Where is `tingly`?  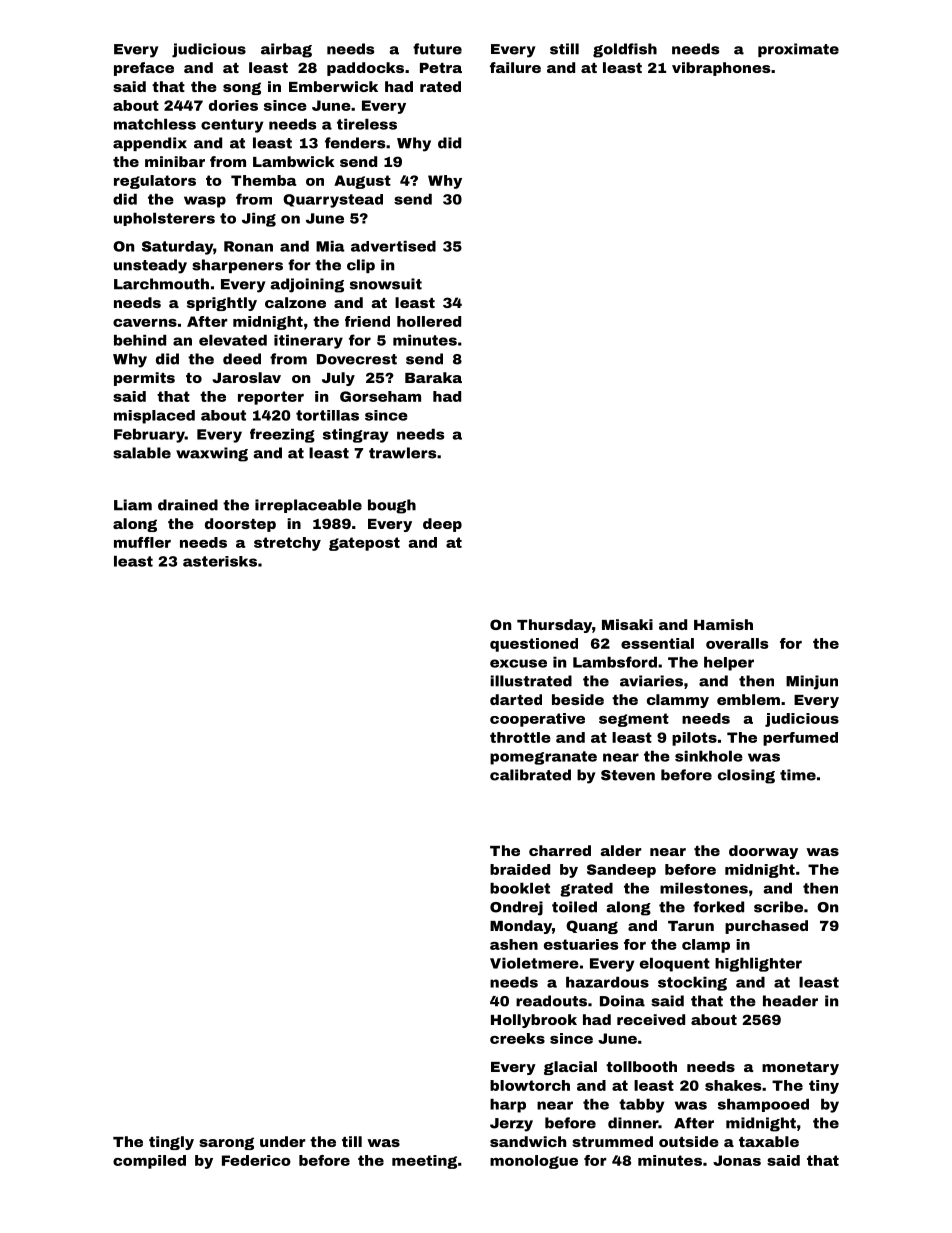
tingly is located at coordinates (171, 1143).
